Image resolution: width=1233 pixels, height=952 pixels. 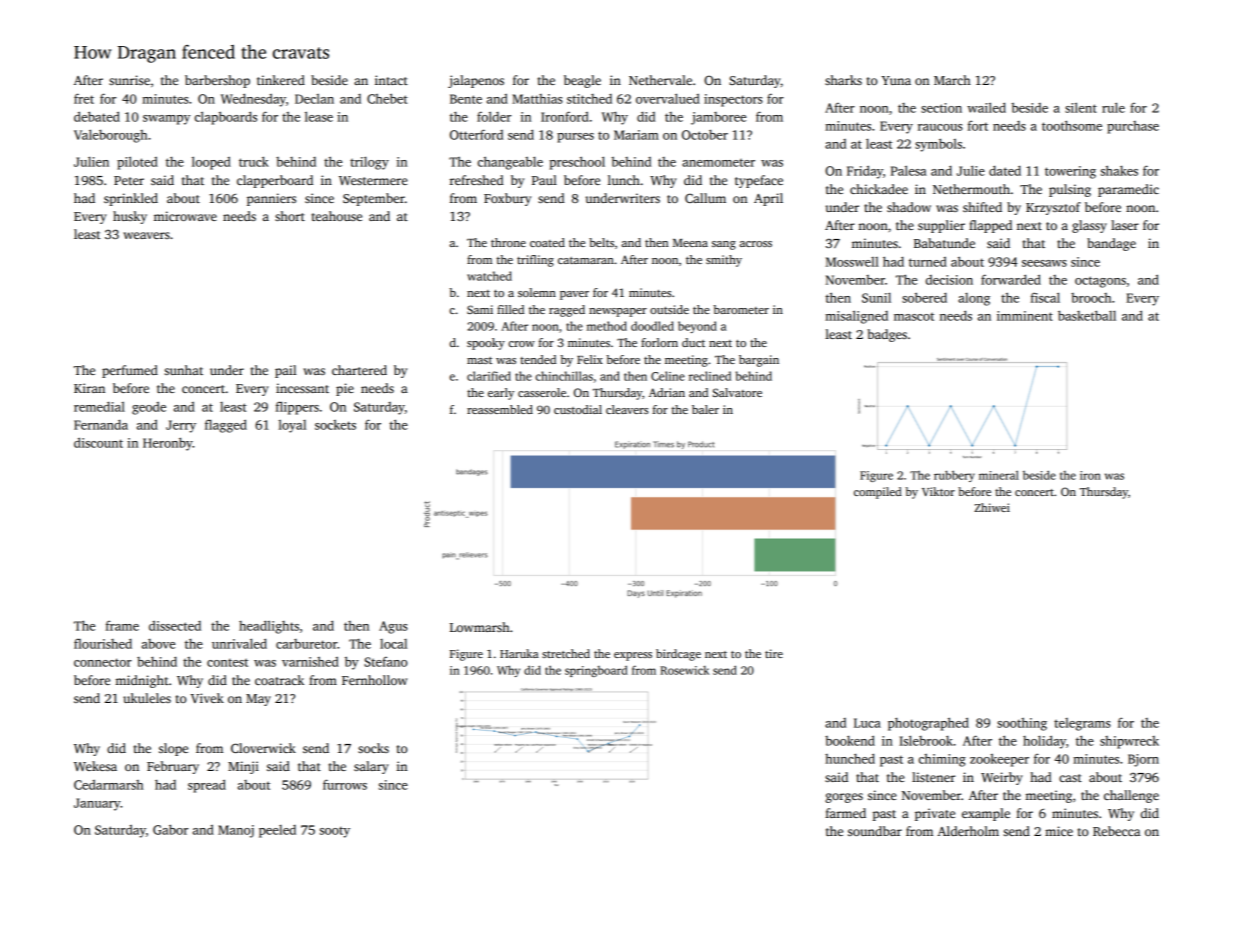 What do you see at coordinates (335, 832) in the image?
I see `sooty` at bounding box center [335, 832].
